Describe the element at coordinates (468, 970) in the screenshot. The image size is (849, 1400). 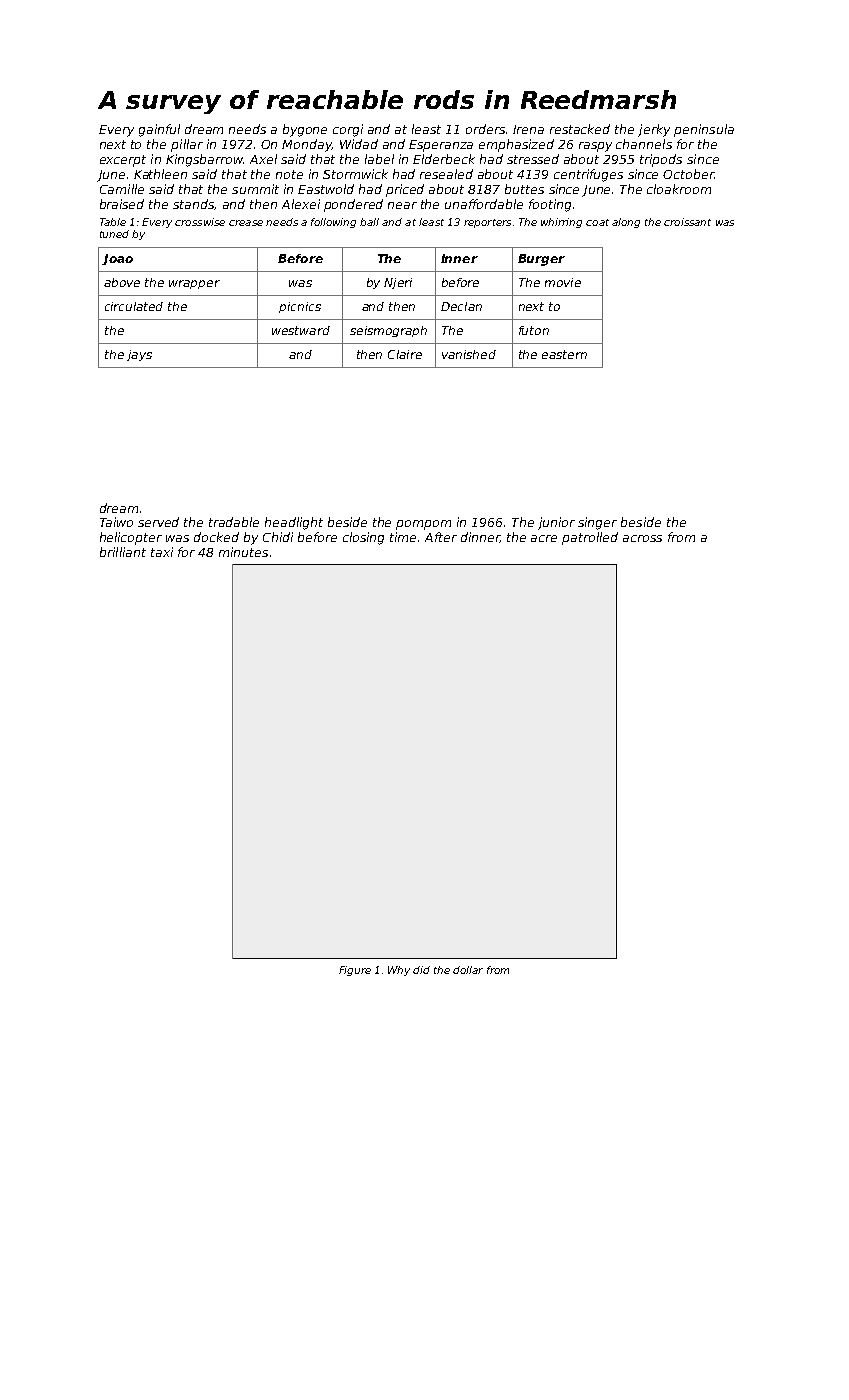
I see `dollar` at that location.
